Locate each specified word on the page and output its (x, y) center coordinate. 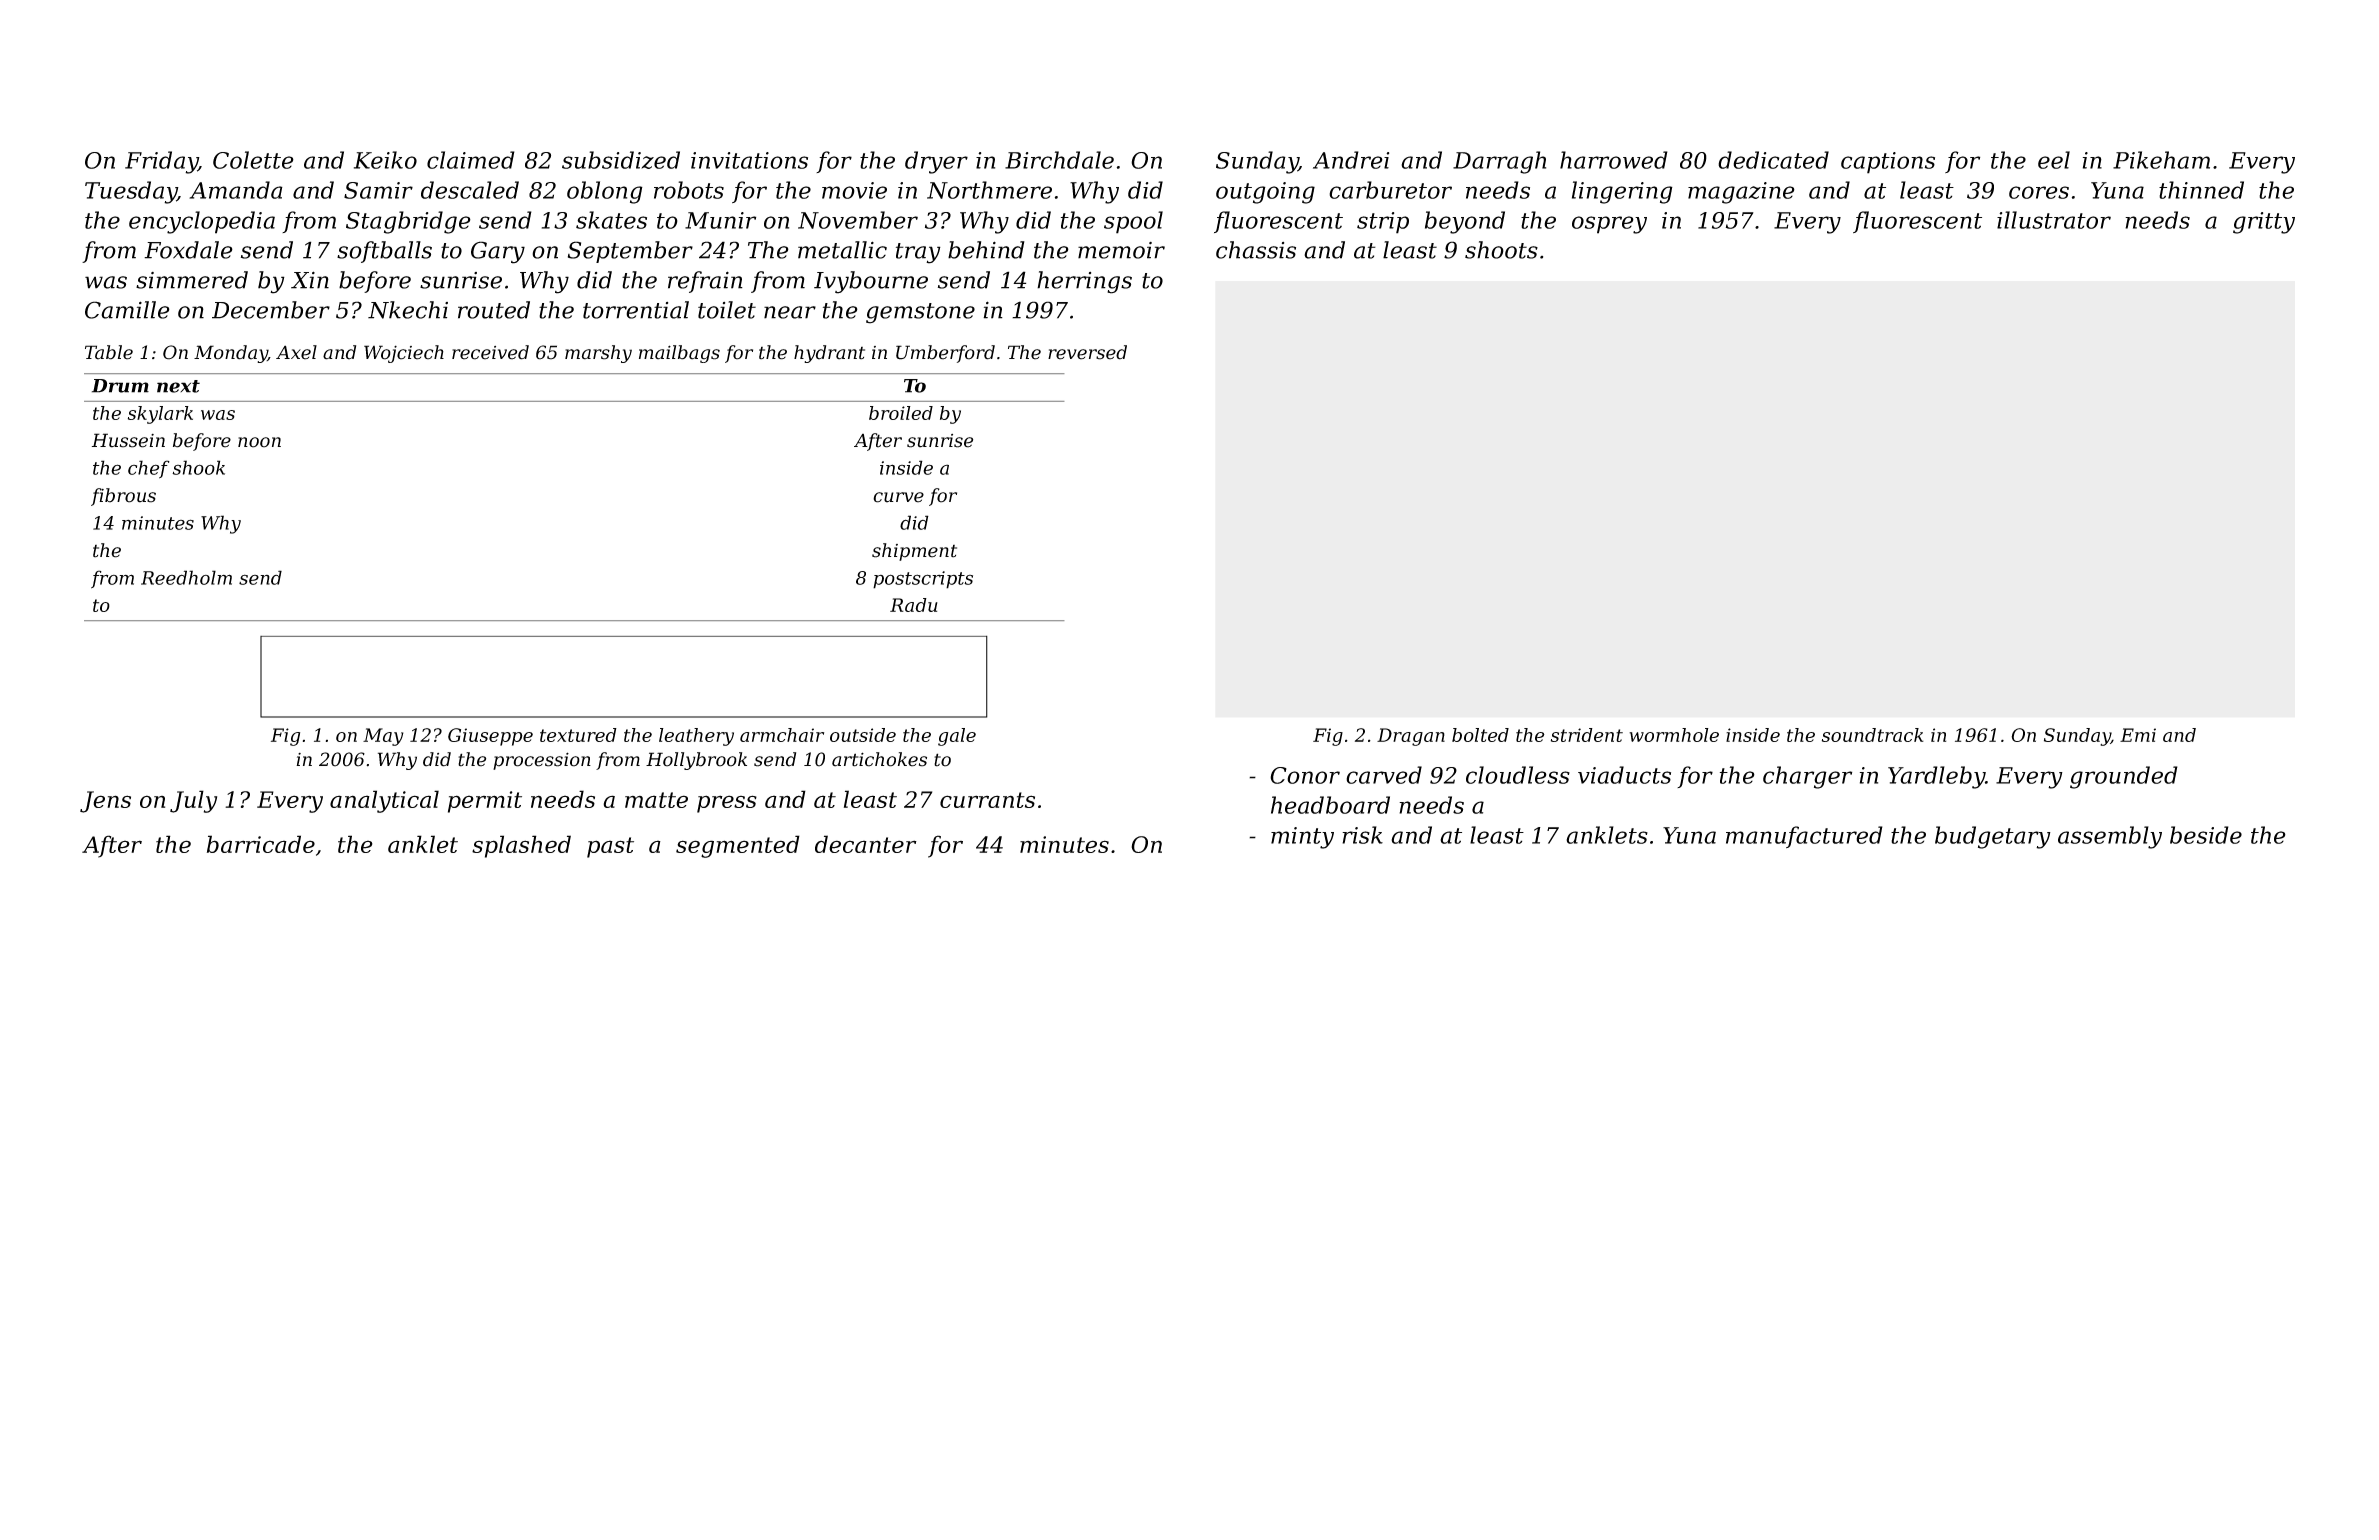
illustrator (2054, 220)
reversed (1087, 352)
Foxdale (188, 250)
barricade (261, 844)
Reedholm (186, 577)
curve (898, 497)
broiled (901, 413)
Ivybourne (871, 282)
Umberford (945, 354)
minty (1302, 838)
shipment (914, 552)
